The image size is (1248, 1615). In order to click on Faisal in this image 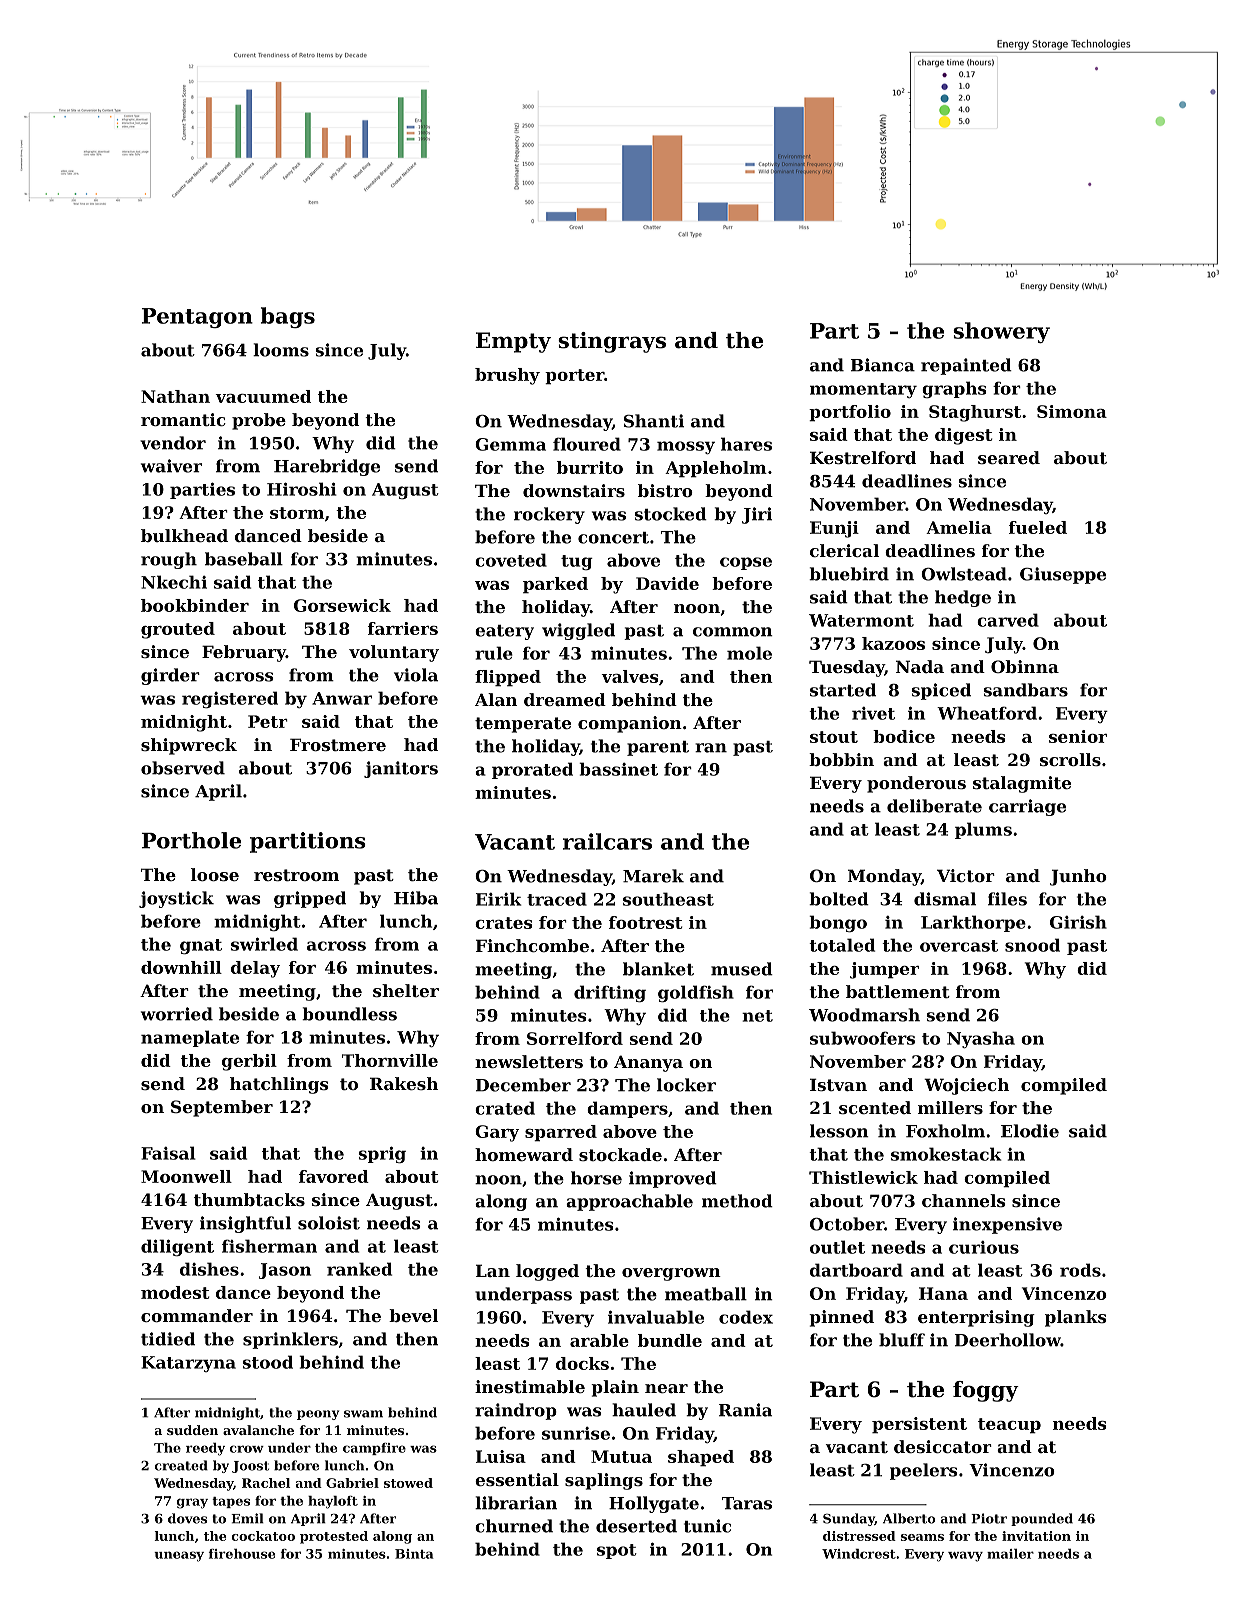, I will do `click(168, 1153)`.
